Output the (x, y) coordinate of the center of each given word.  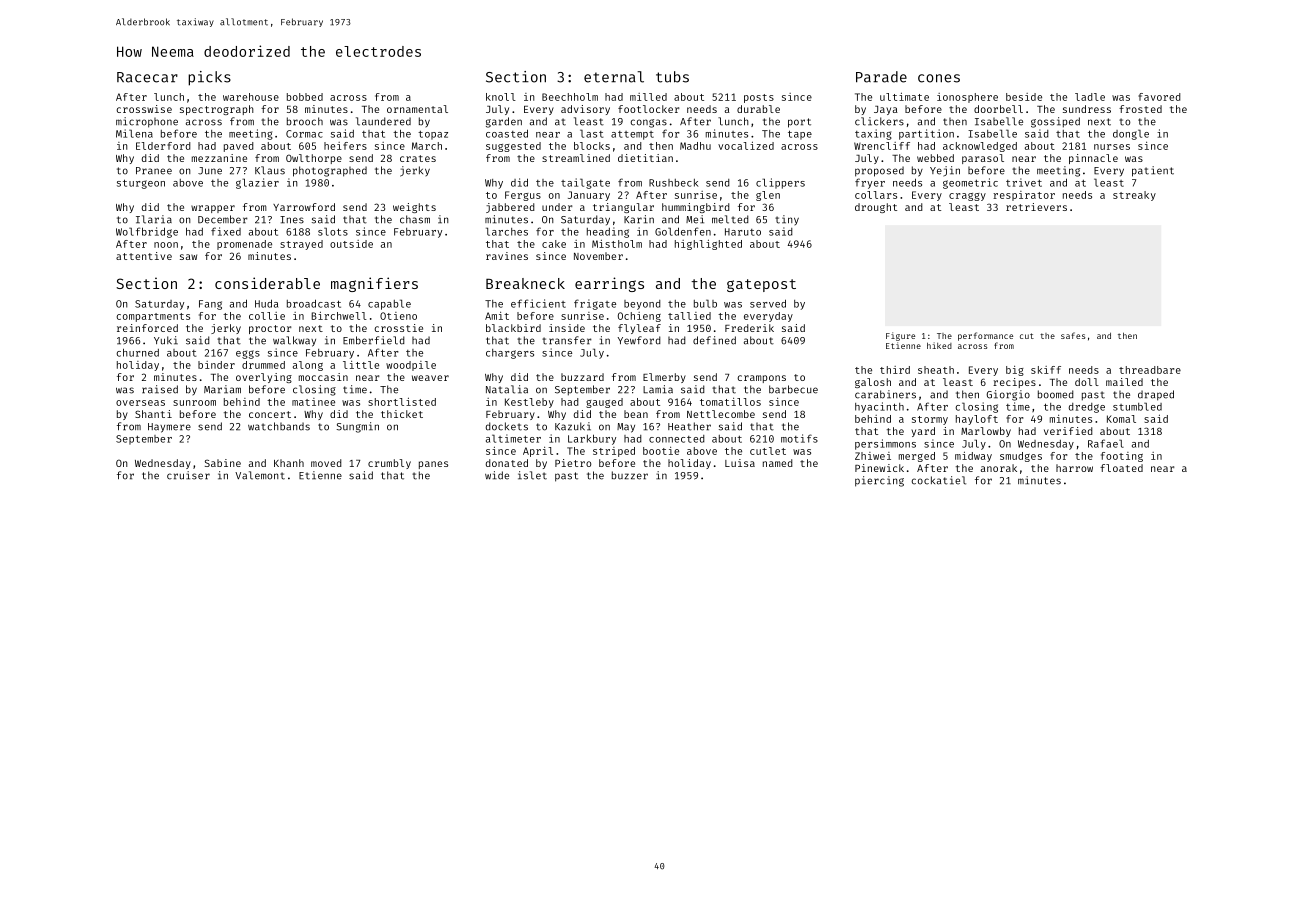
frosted (1140, 109)
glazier (257, 183)
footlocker (648, 109)
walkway (294, 341)
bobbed (305, 97)
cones (939, 78)
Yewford (639, 340)
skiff (1046, 370)
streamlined (576, 158)
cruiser (188, 475)
